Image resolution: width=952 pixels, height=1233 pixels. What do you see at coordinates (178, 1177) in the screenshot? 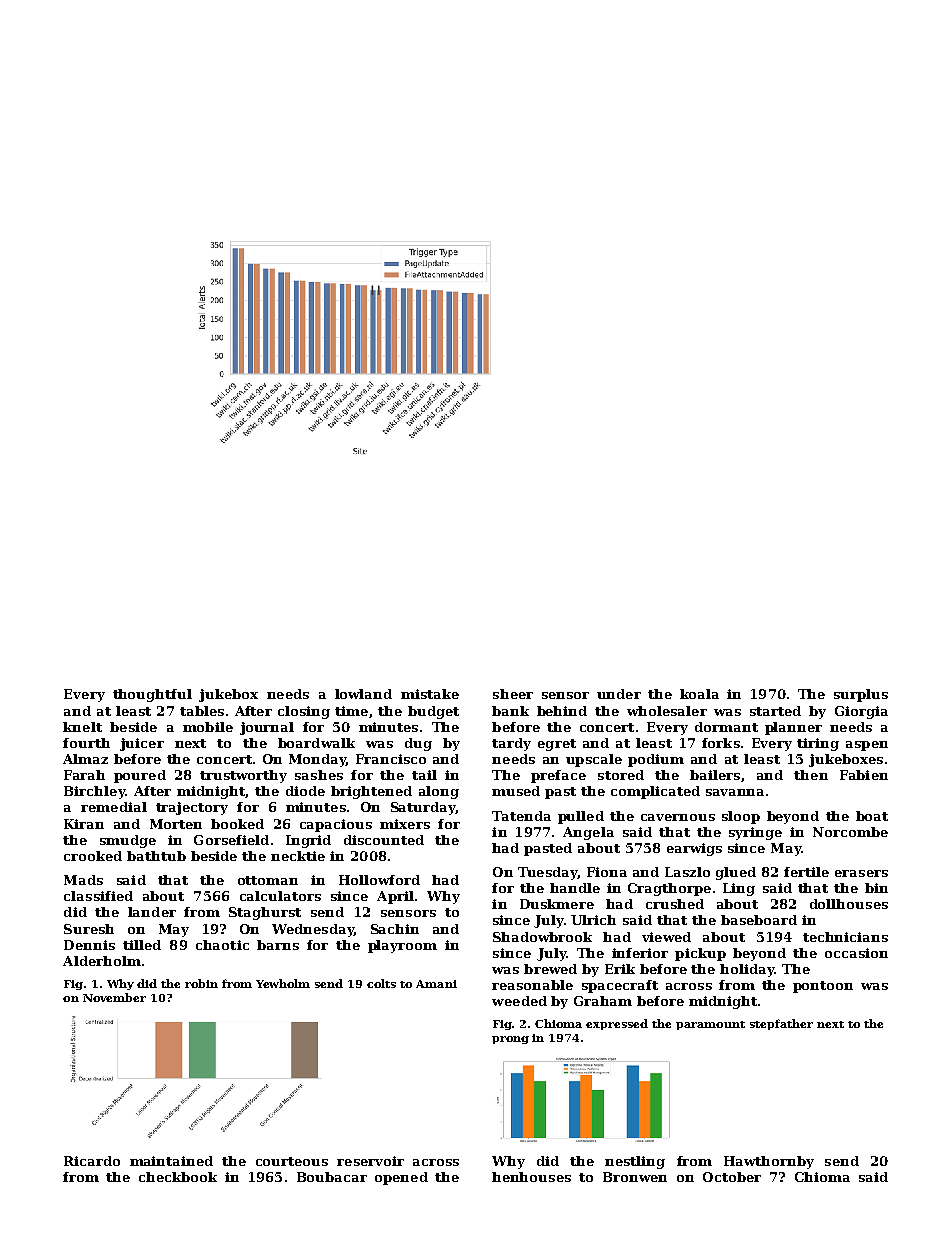
I see `checkbook` at bounding box center [178, 1177].
